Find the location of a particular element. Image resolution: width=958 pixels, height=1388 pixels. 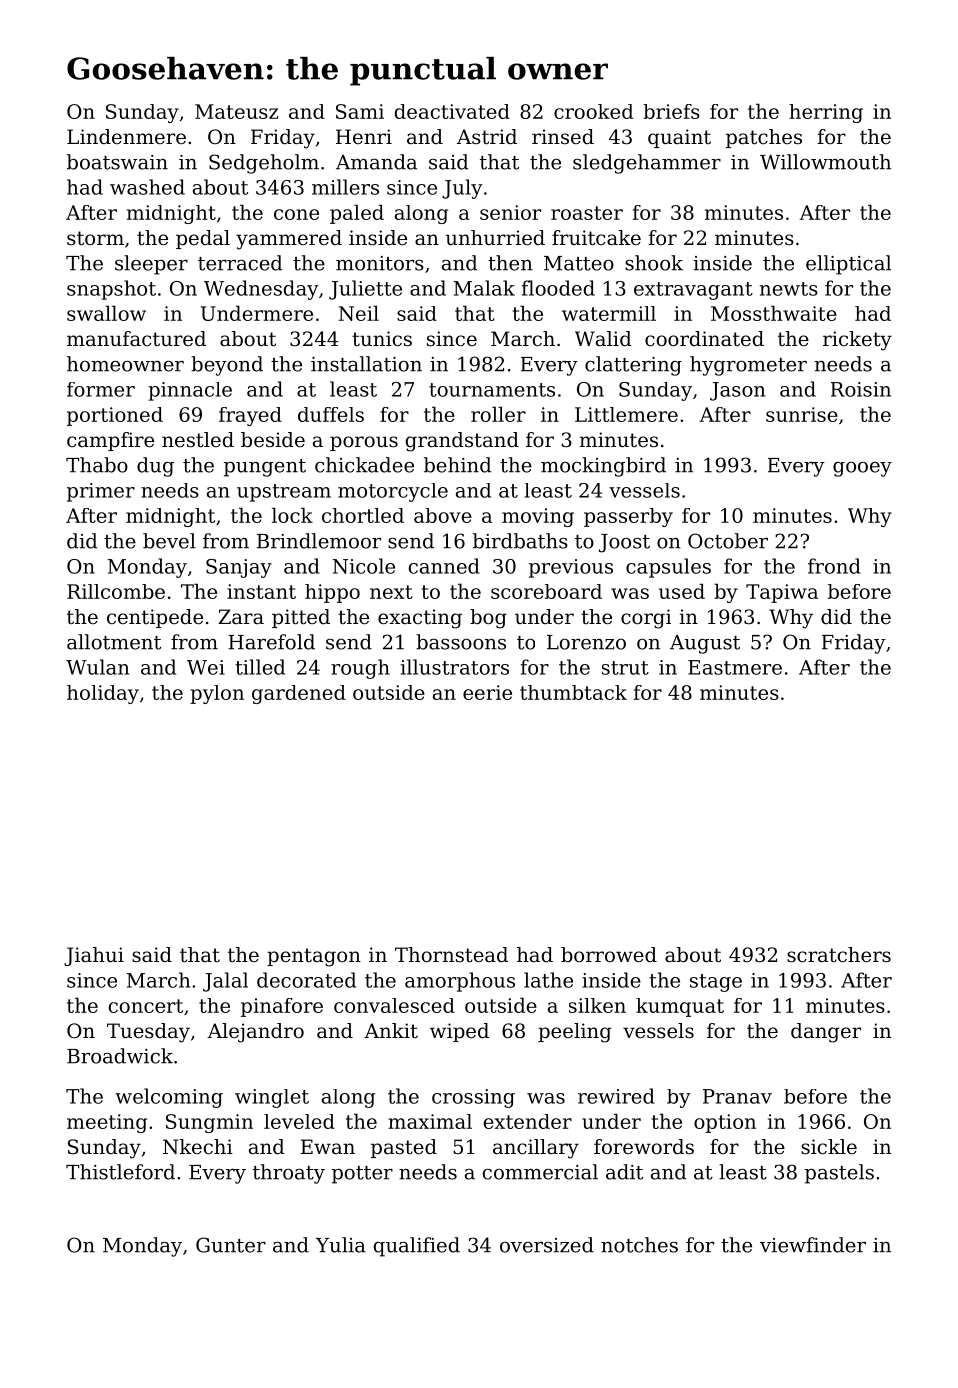

Gunter is located at coordinates (231, 1245).
